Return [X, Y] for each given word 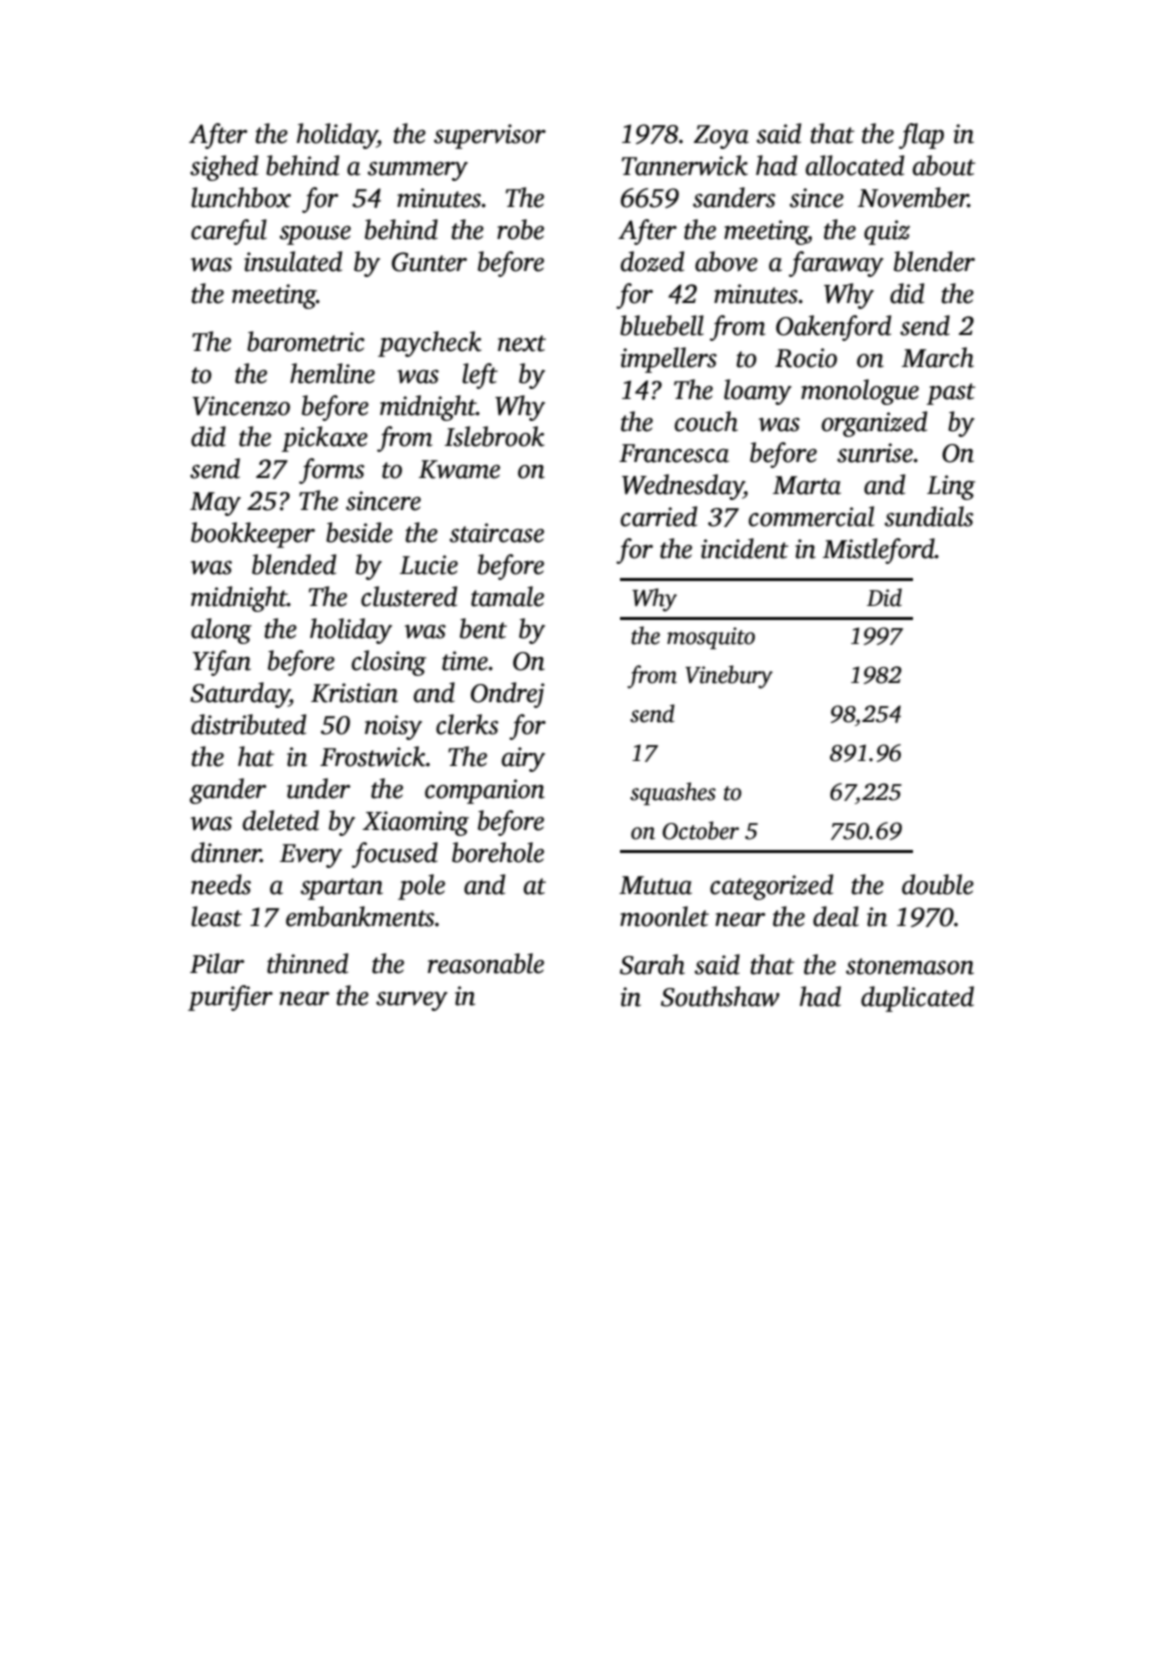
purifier [230, 998]
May [215, 504]
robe [520, 229]
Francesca [674, 453]
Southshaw [720, 996]
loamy [758, 392]
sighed [224, 168]
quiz [887, 232]
